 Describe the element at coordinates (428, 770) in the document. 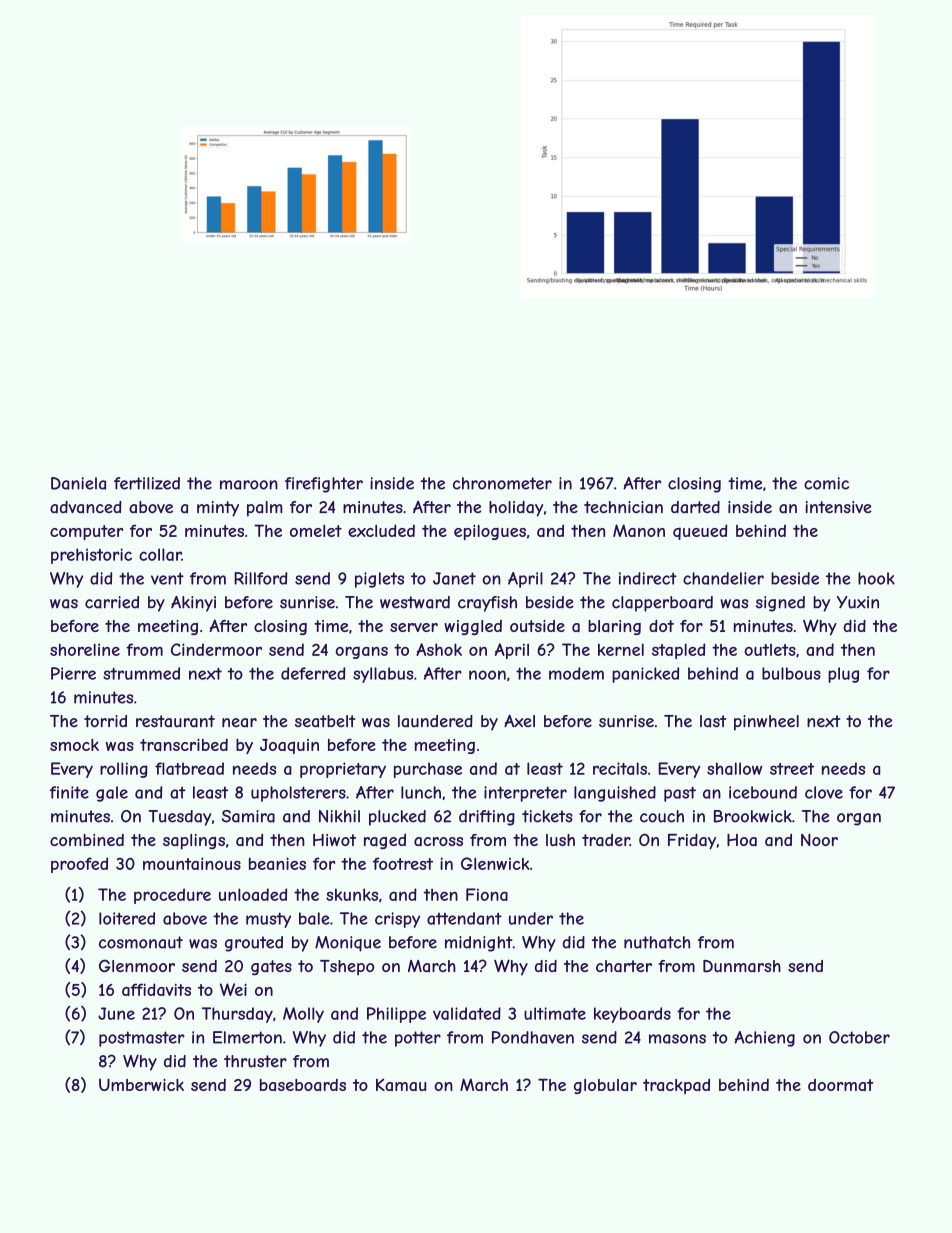

I see `purchase` at that location.
